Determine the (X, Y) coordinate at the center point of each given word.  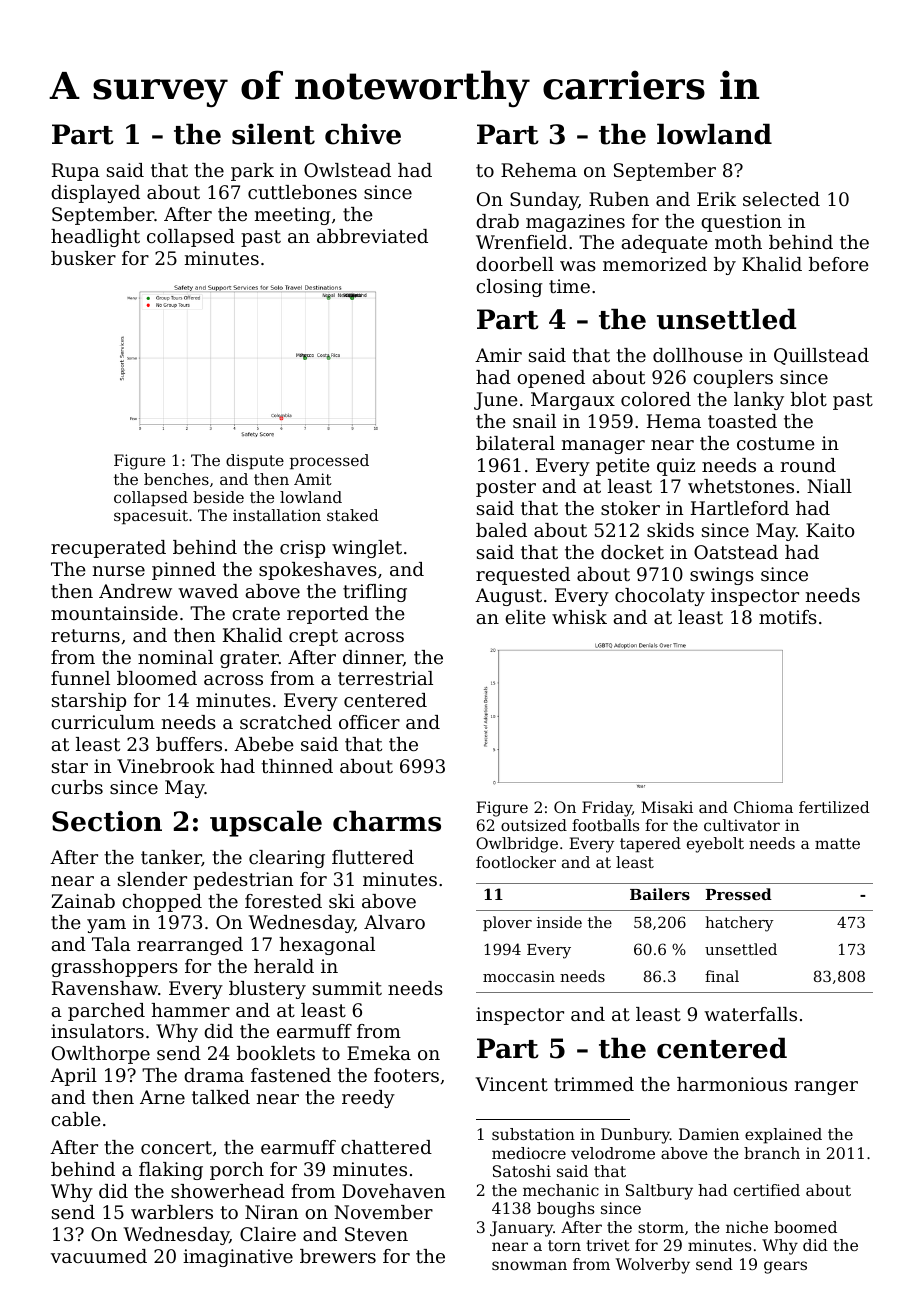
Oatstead (736, 552)
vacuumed (99, 1256)
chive (363, 134)
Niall (829, 486)
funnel (80, 678)
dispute (255, 462)
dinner (373, 657)
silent (273, 134)
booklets (276, 1053)
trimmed (594, 1084)
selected (781, 199)
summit (347, 988)
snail (534, 421)
